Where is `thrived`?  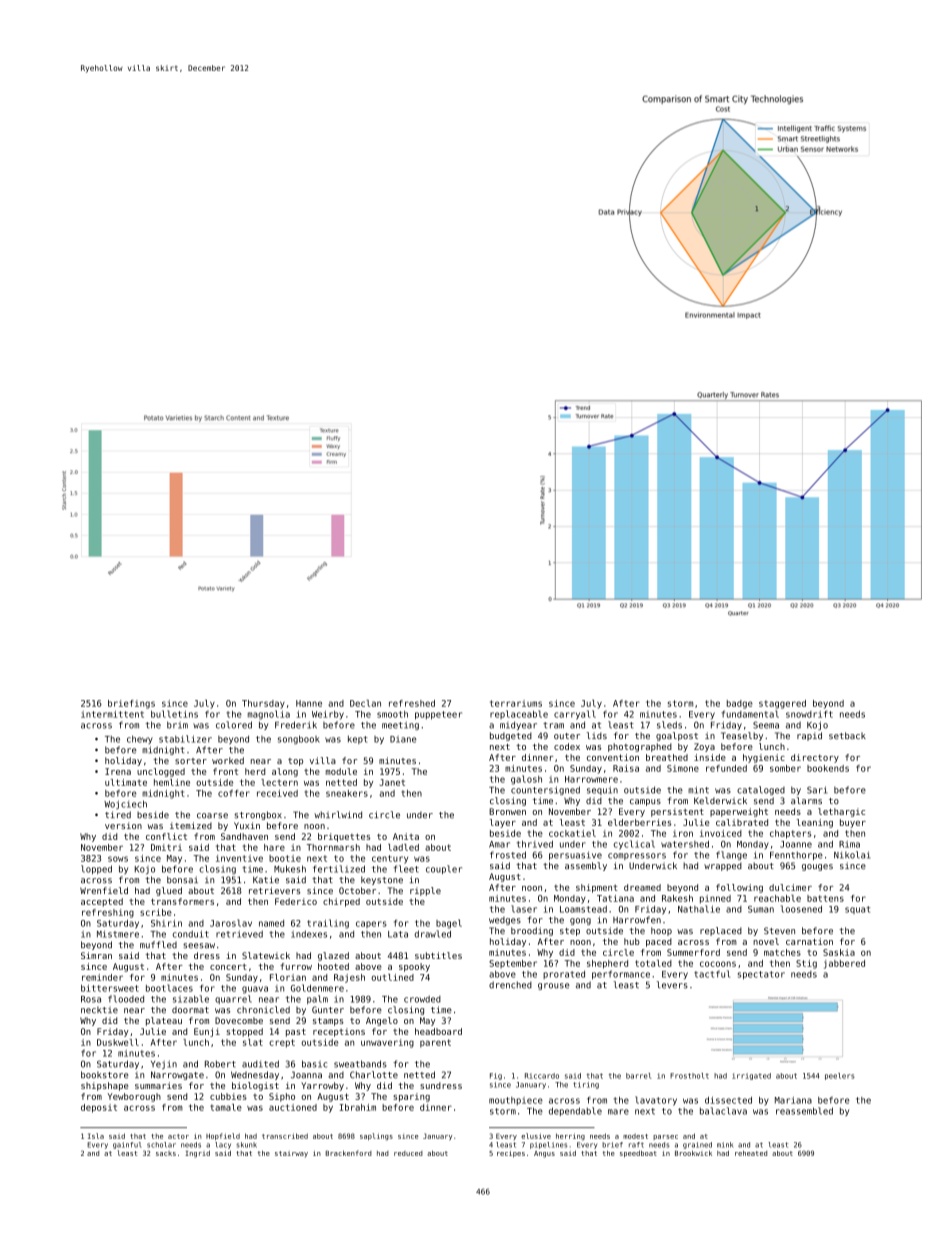
thrived is located at coordinates (535, 844).
